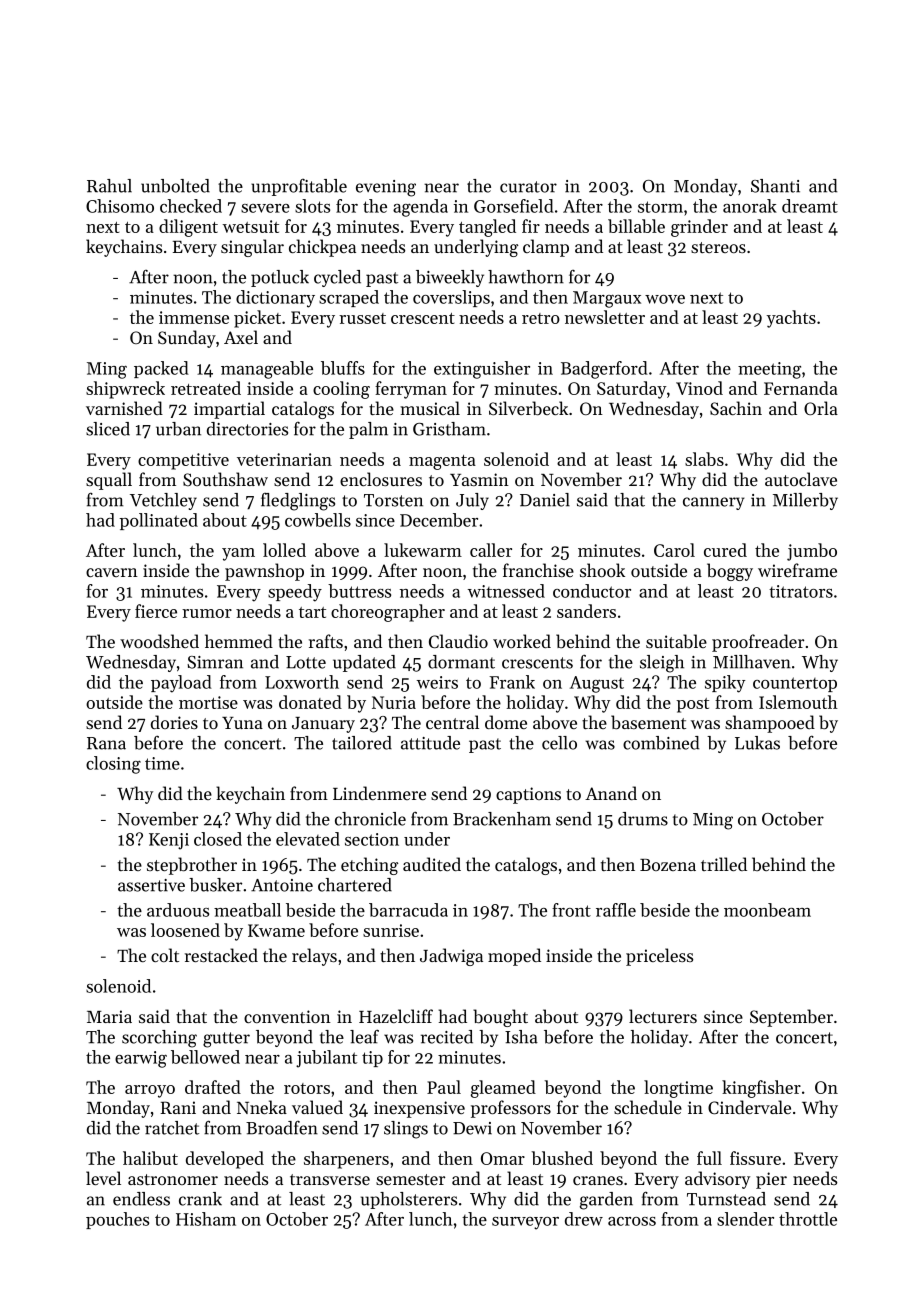  Describe the element at coordinates (372, 839) in the screenshot. I see `section` at that location.
